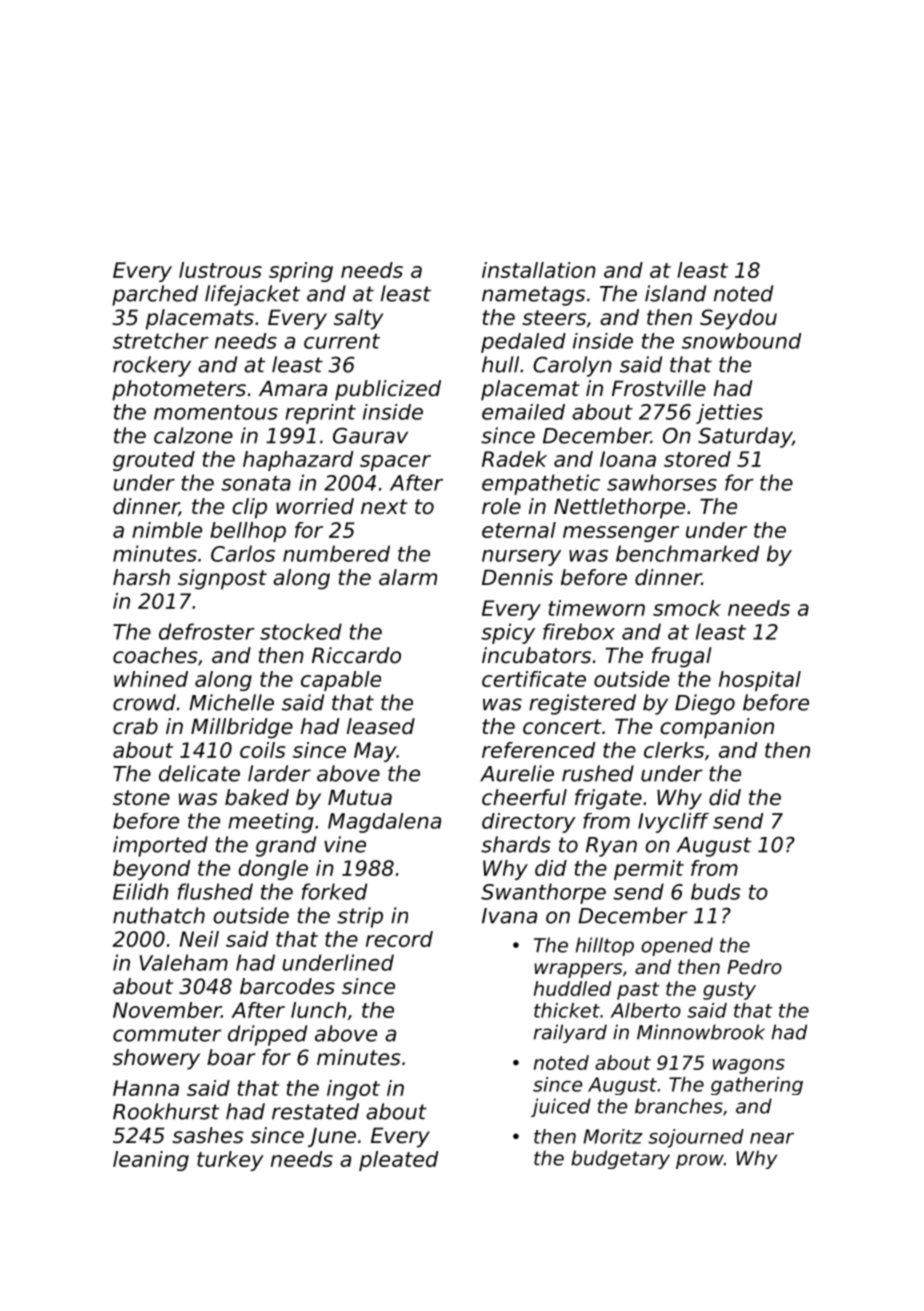  What do you see at coordinates (318, 1010) in the image?
I see `lunch` at bounding box center [318, 1010].
